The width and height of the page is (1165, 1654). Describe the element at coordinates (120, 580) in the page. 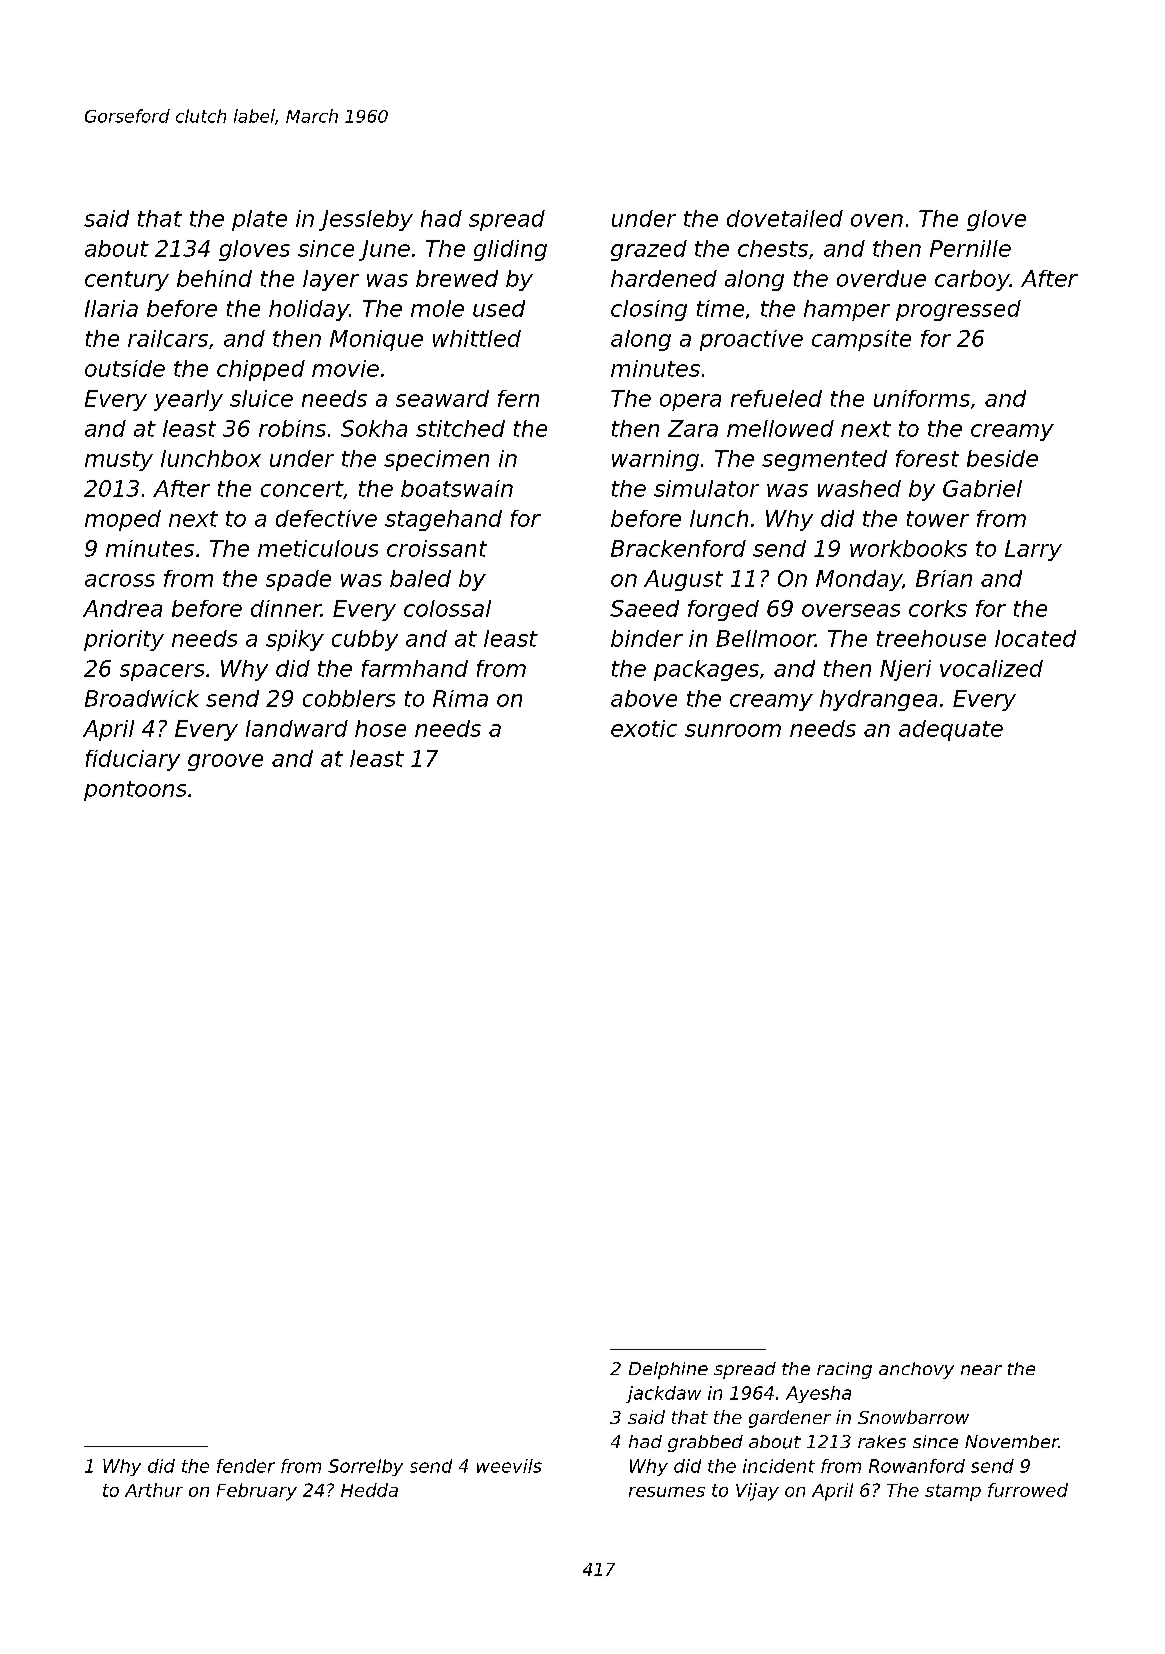

I see `across` at that location.
